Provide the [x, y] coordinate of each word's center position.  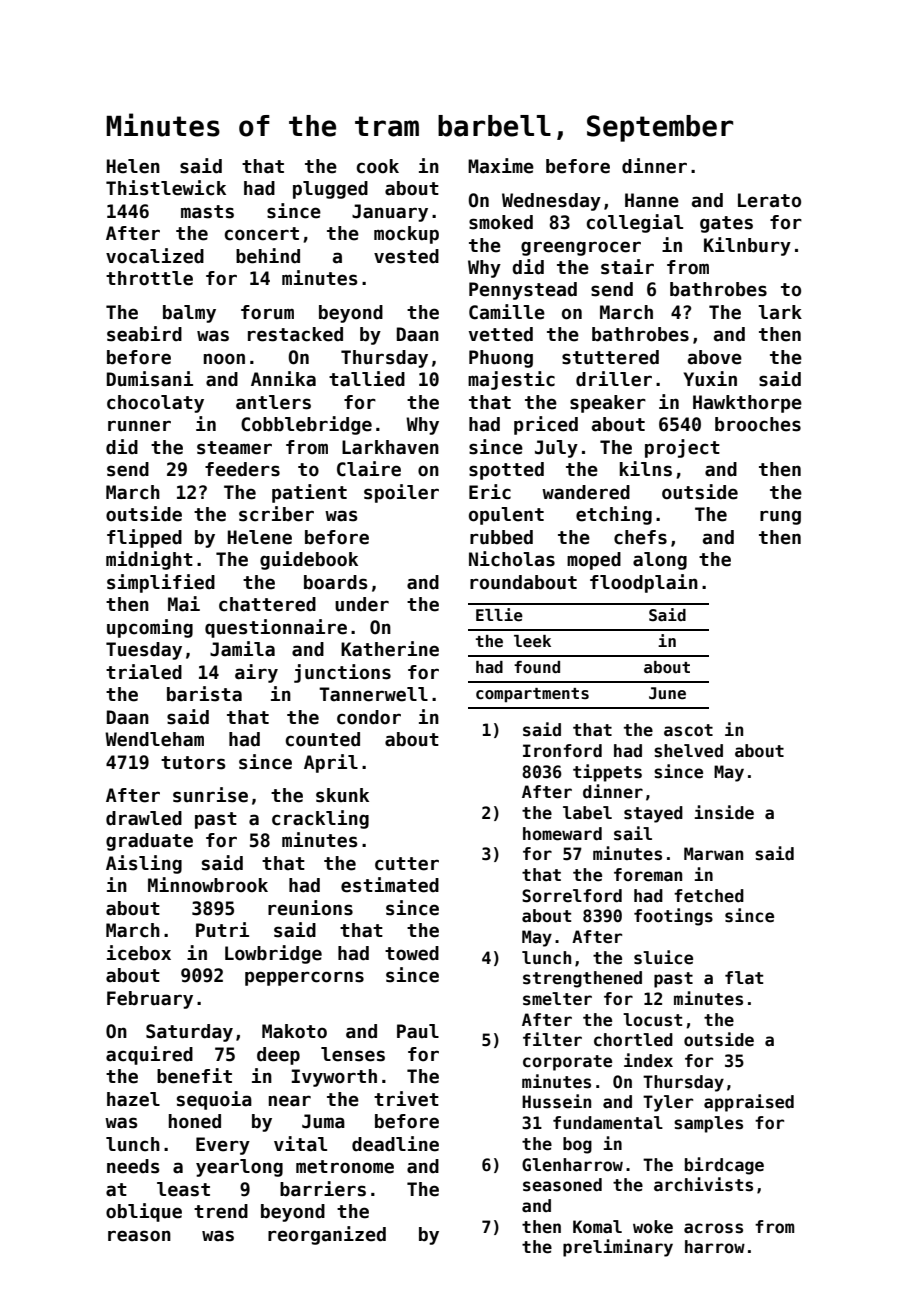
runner [139, 426]
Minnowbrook [208, 885]
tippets [607, 773]
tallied [367, 379]
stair [627, 267]
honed [195, 1121]
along [660, 561]
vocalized [155, 256]
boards [336, 582]
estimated [390, 885]
